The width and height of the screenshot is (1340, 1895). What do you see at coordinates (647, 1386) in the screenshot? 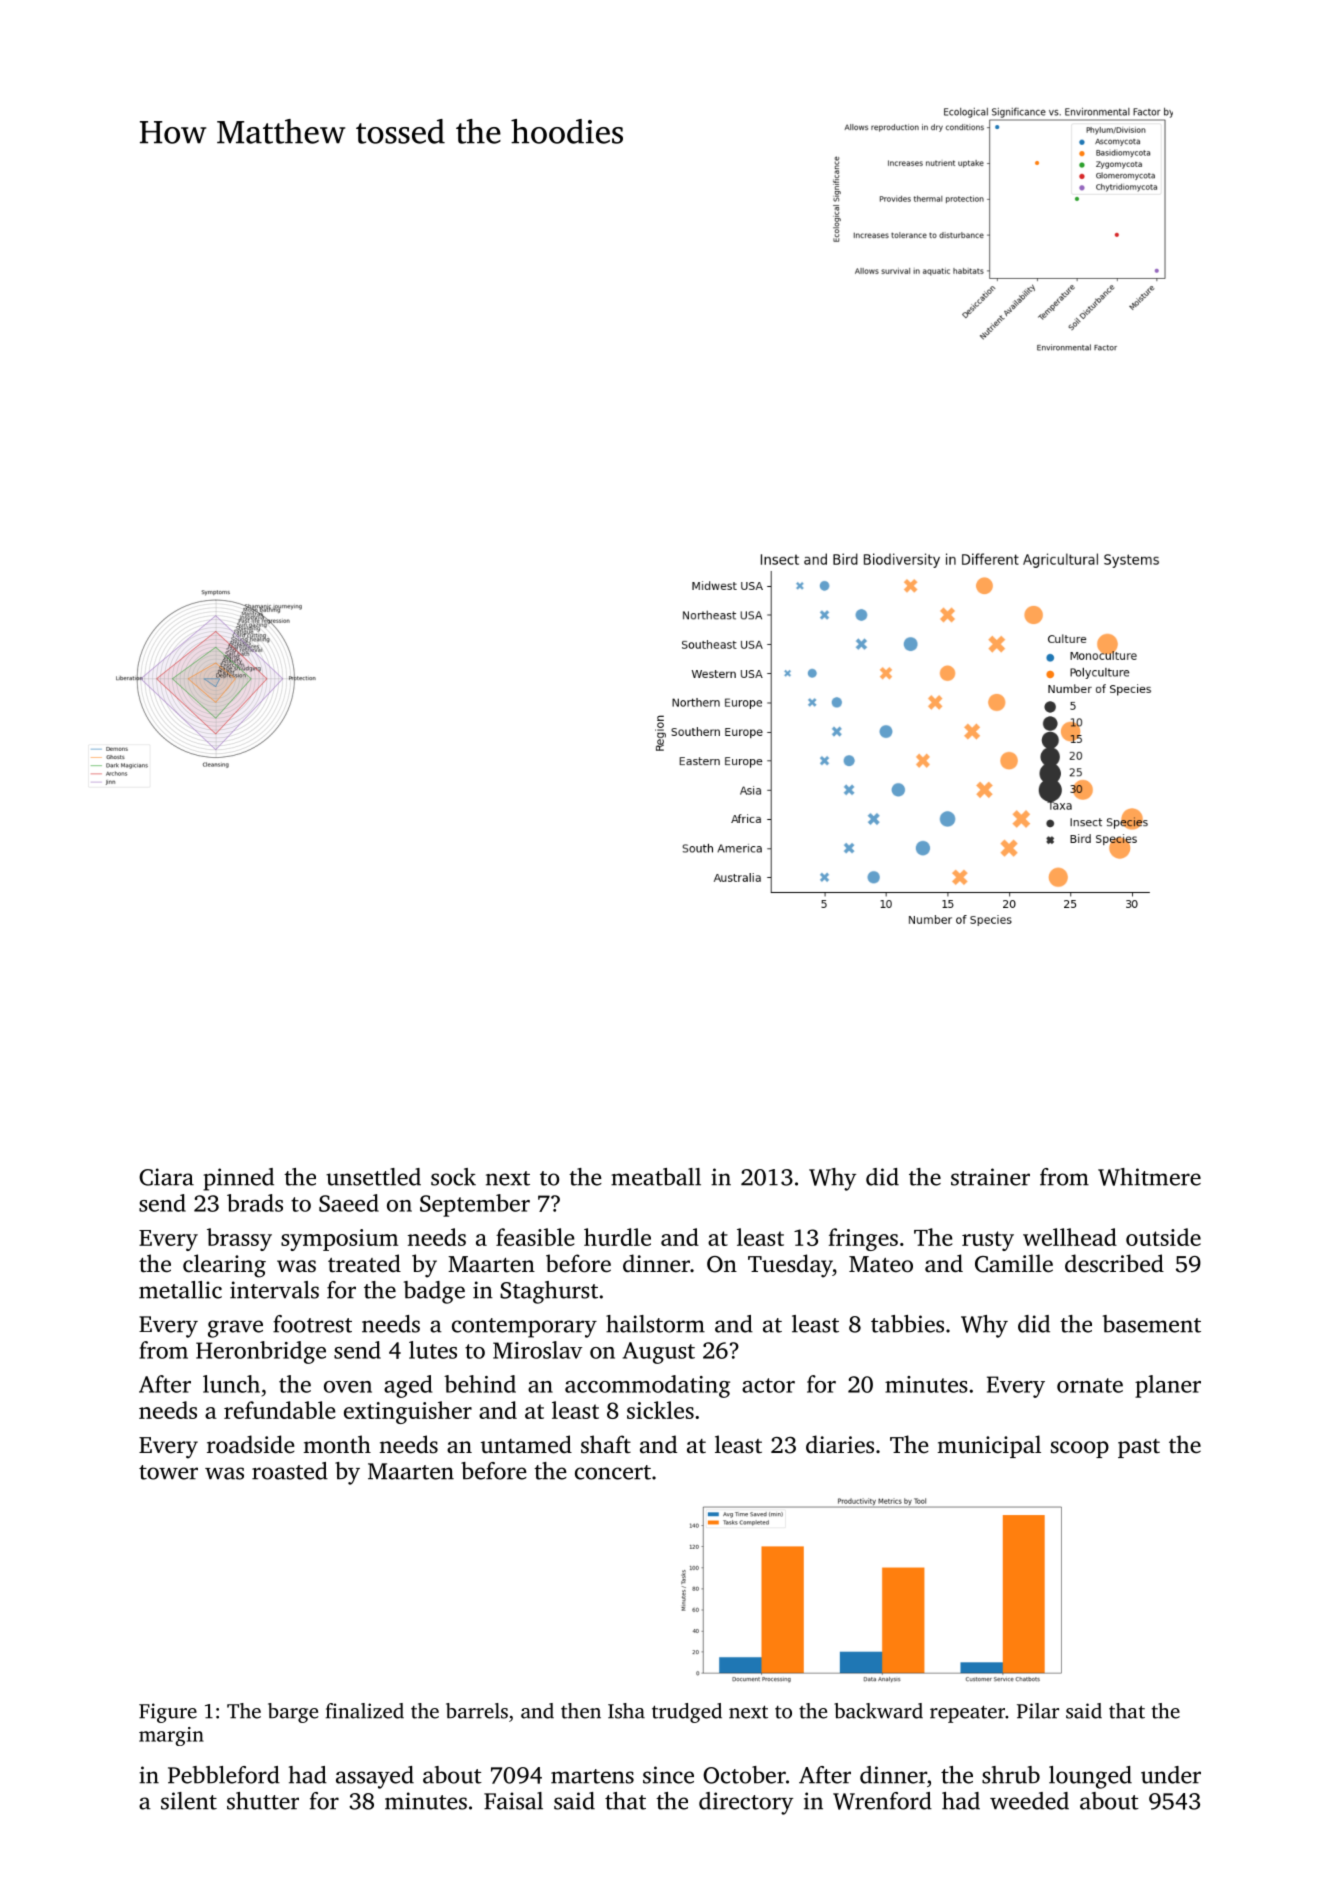
I see `accommodating` at bounding box center [647, 1386].
